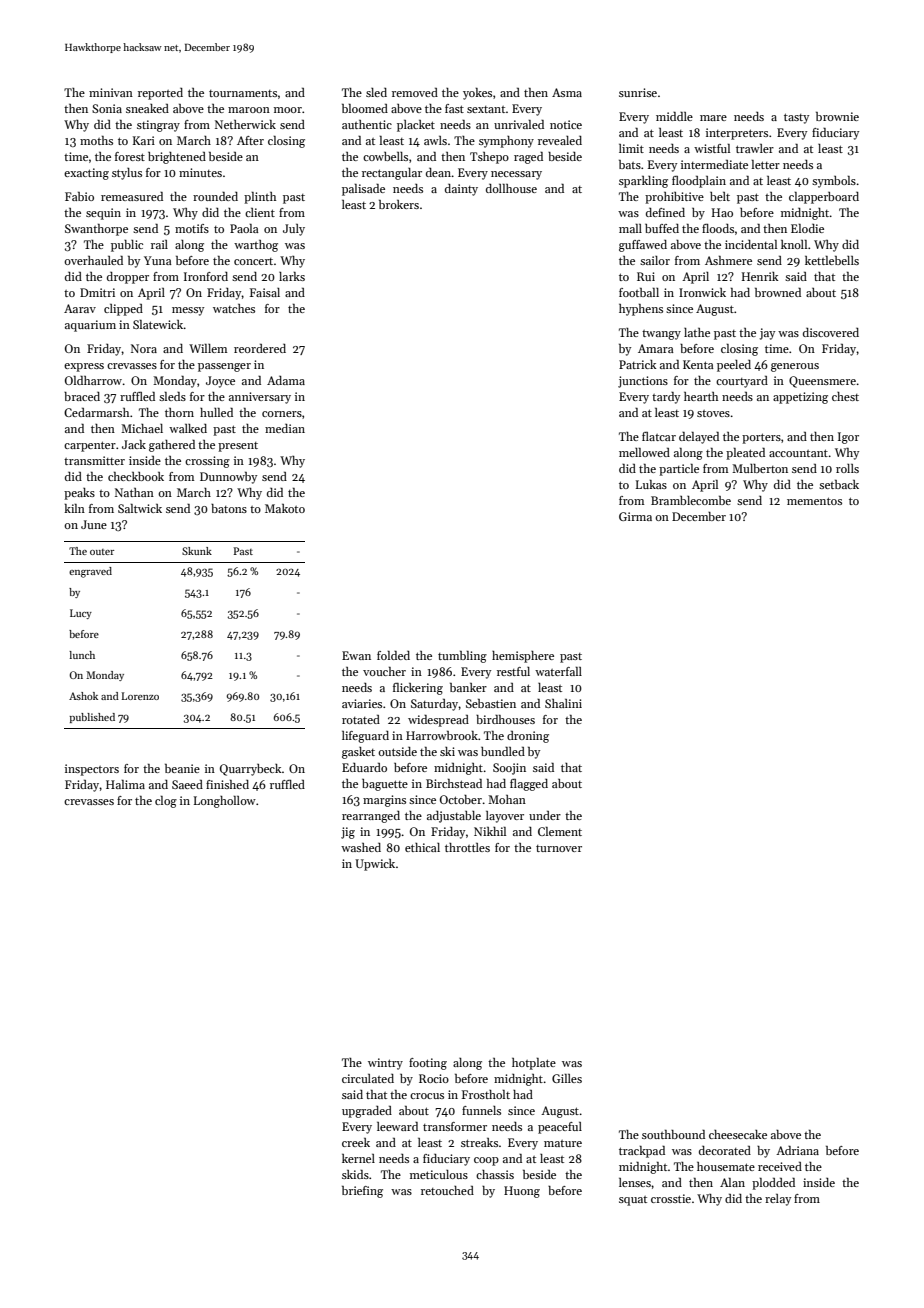  Describe the element at coordinates (356, 1142) in the screenshot. I see `creek` at that location.
